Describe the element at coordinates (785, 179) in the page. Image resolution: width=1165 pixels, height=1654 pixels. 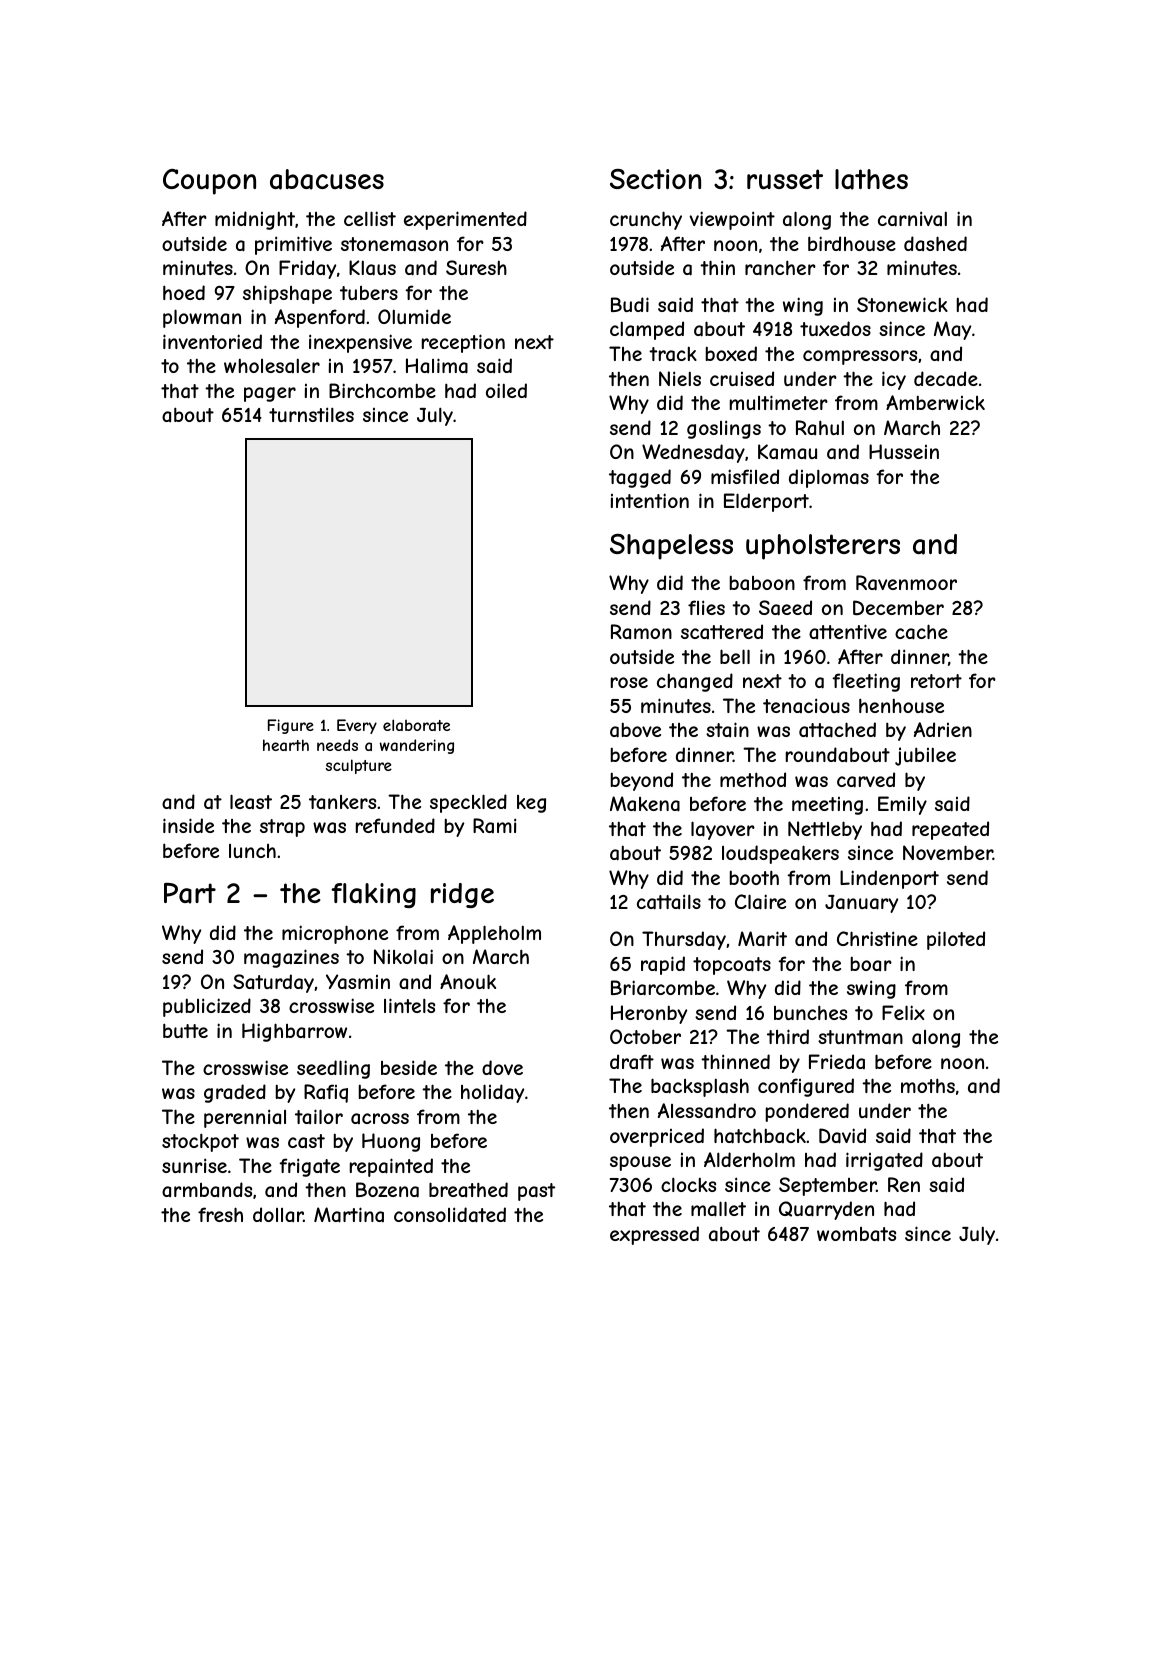
I see `russet` at that location.
